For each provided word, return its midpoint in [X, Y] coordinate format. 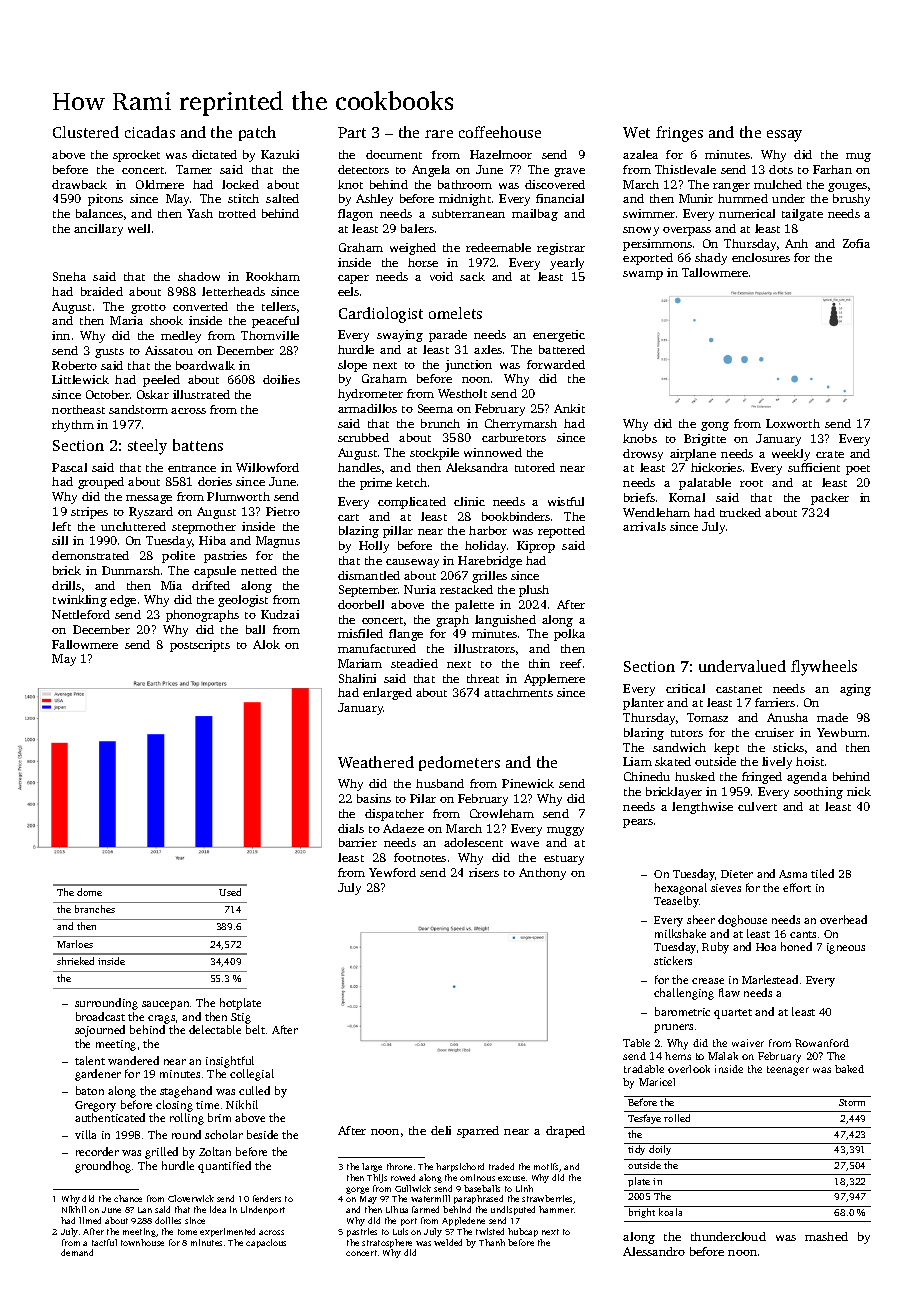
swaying [400, 336]
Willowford [267, 467]
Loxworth [793, 423]
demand [77, 1252]
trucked [740, 512]
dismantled [369, 575]
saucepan [165, 1005]
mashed [826, 1236]
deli [441, 1130]
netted [259, 570]
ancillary [98, 230]
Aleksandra [477, 467]
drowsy [643, 455]
